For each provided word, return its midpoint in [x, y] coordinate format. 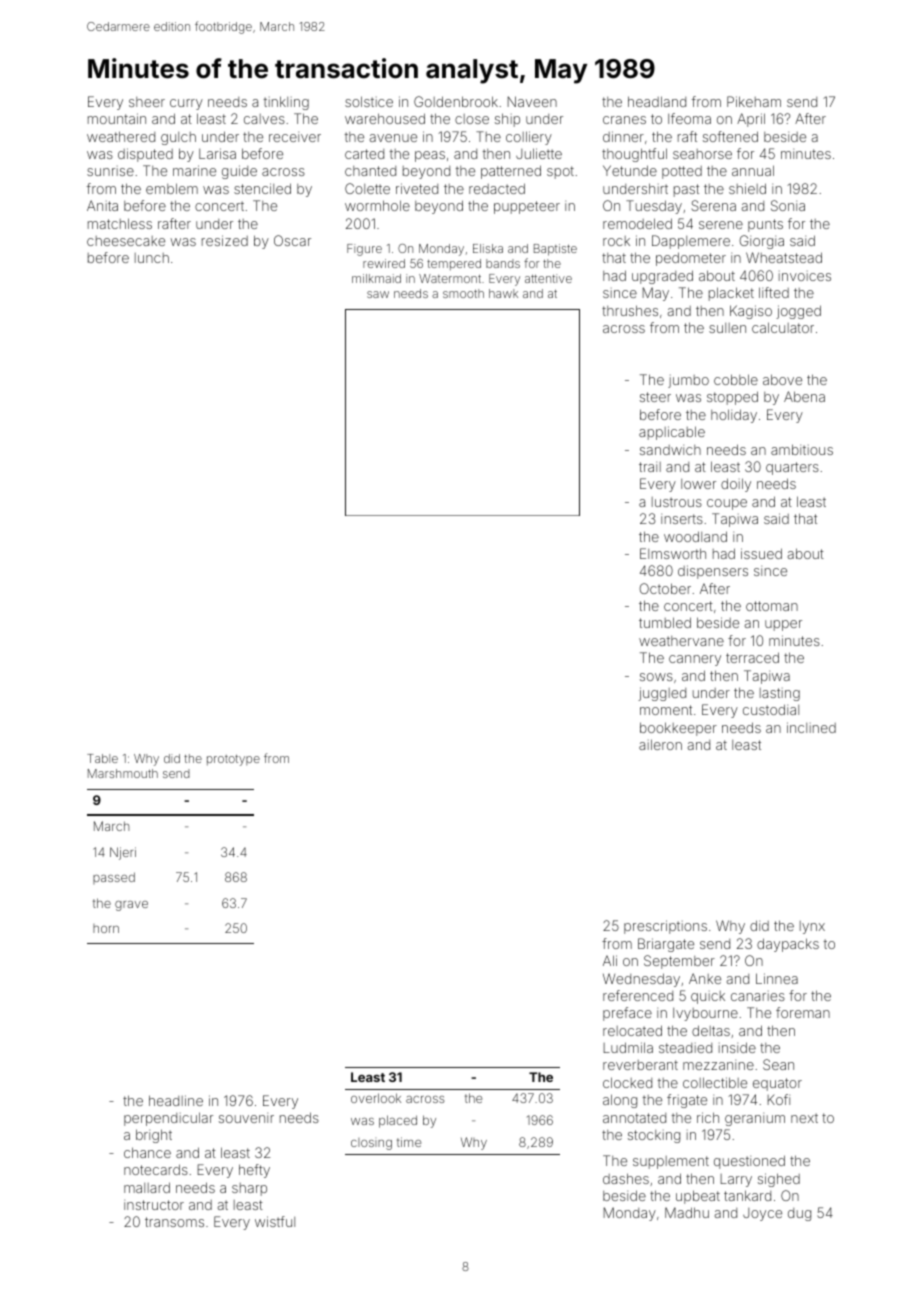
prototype [233, 760]
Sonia [788, 205]
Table [102, 758]
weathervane [681, 641]
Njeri [123, 853]
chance [147, 1152]
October [665, 588]
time [409, 1142]
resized [225, 240]
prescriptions [665, 927]
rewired [384, 263]
